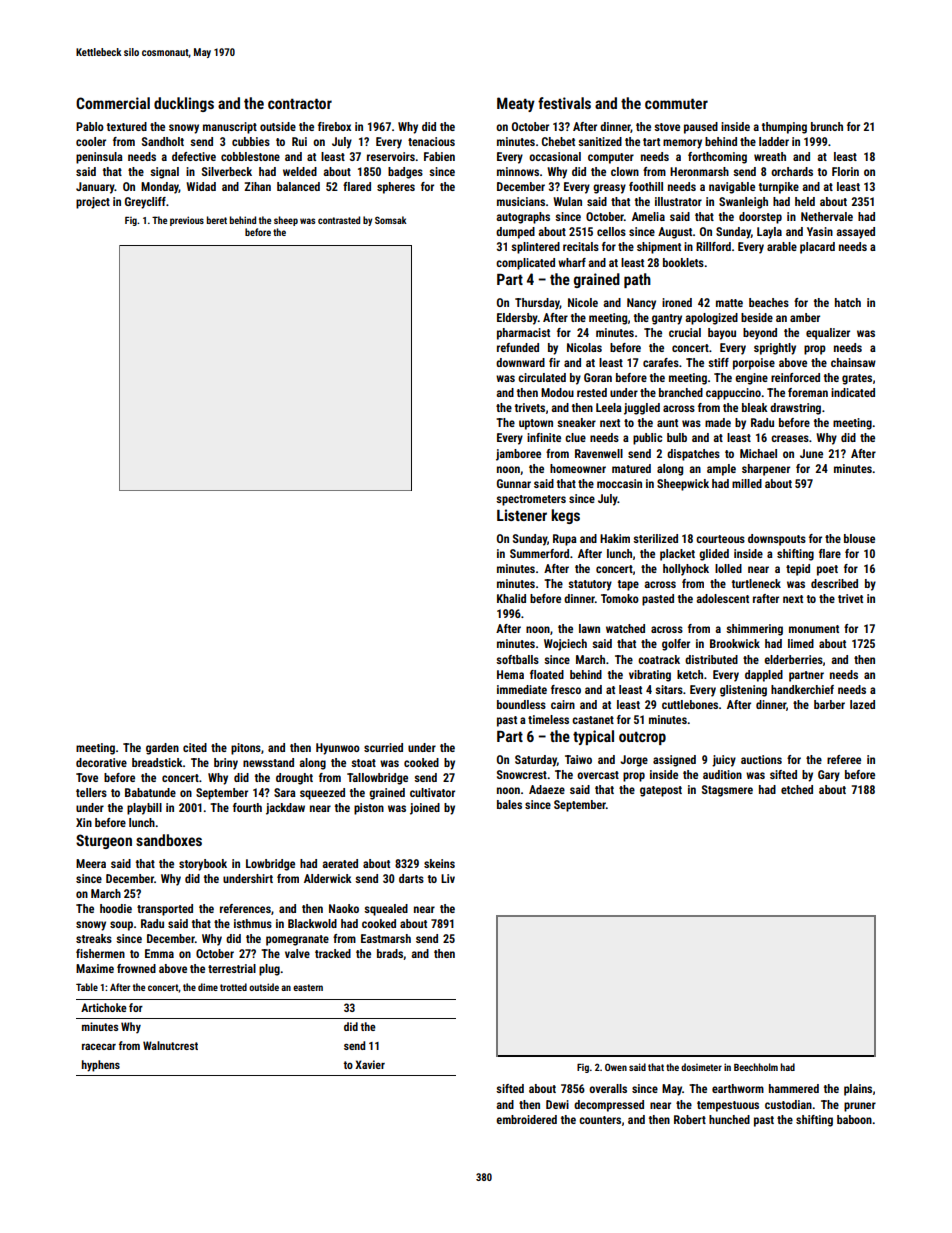 Image resolution: width=952 pixels, height=1233 pixels. What do you see at coordinates (756, 1067) in the image?
I see `Beechholm` at bounding box center [756, 1067].
